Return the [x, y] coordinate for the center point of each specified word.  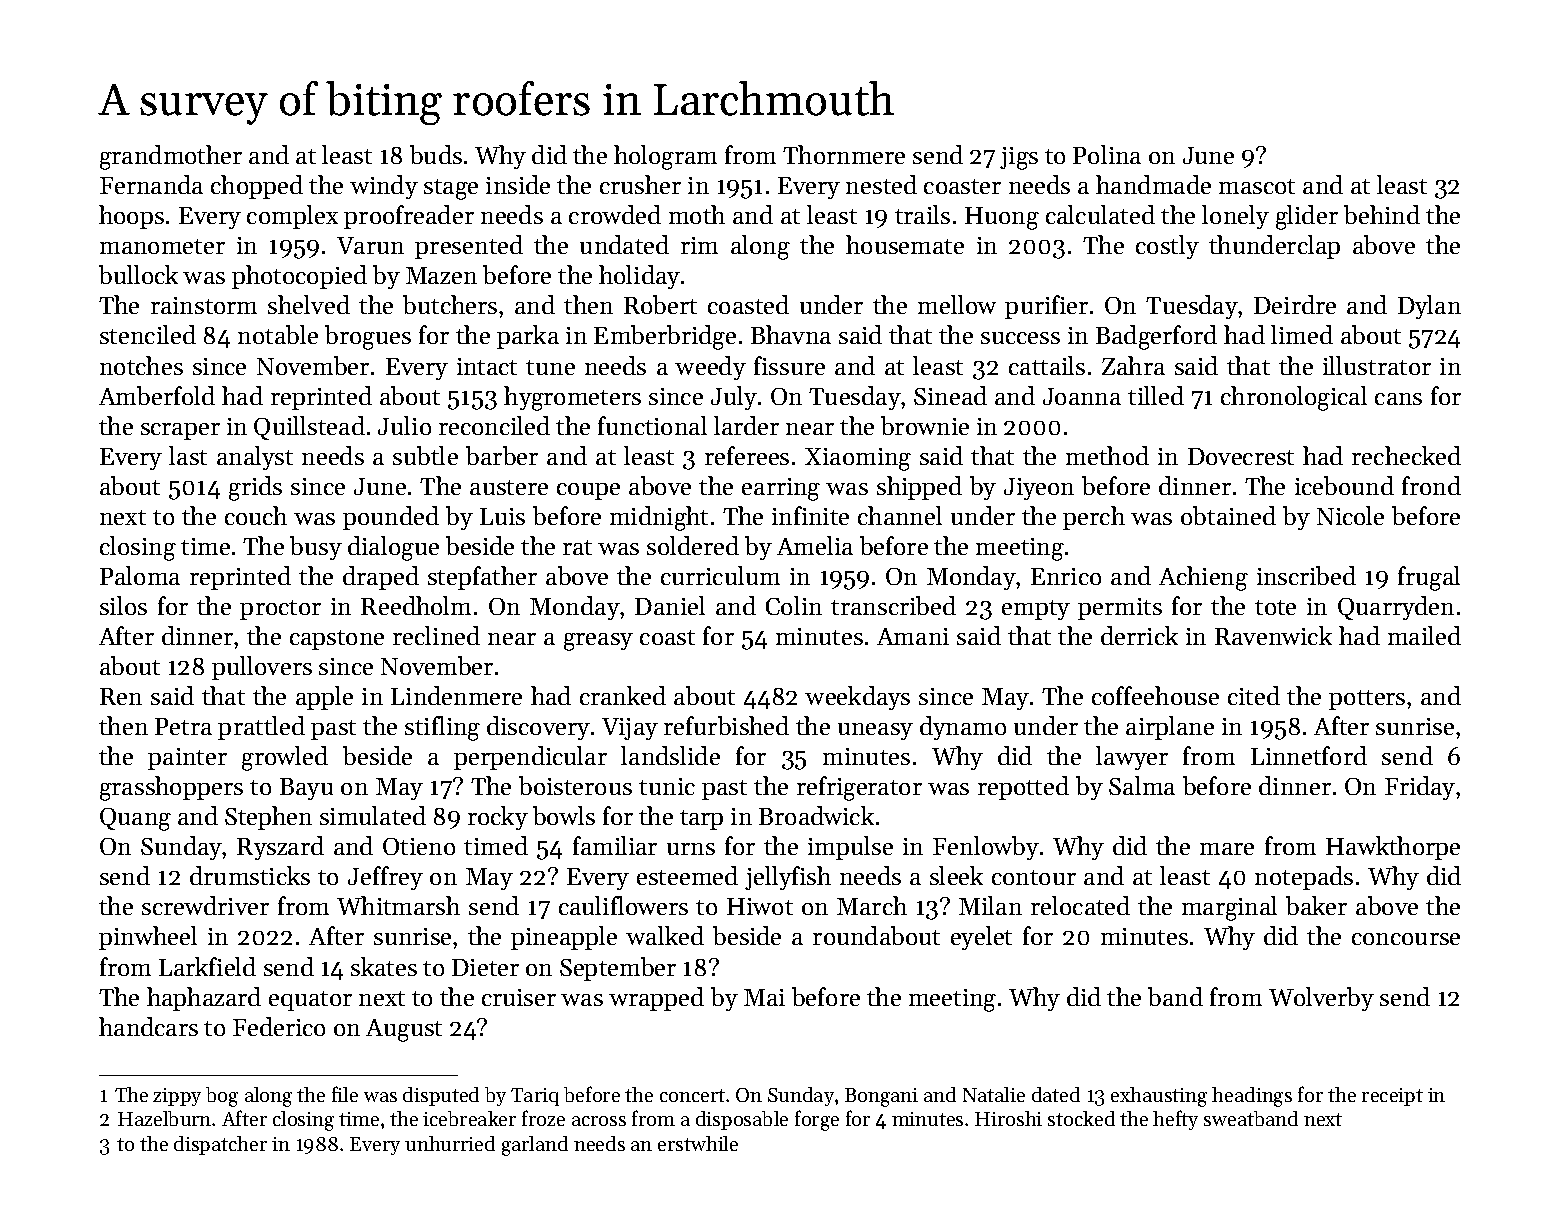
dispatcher [220, 1145]
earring [781, 489]
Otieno [419, 846]
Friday [1420, 788]
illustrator [1377, 365]
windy [384, 187]
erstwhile [698, 1143]
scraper [180, 431]
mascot [1257, 186]
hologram [665, 157]
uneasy [875, 731]
